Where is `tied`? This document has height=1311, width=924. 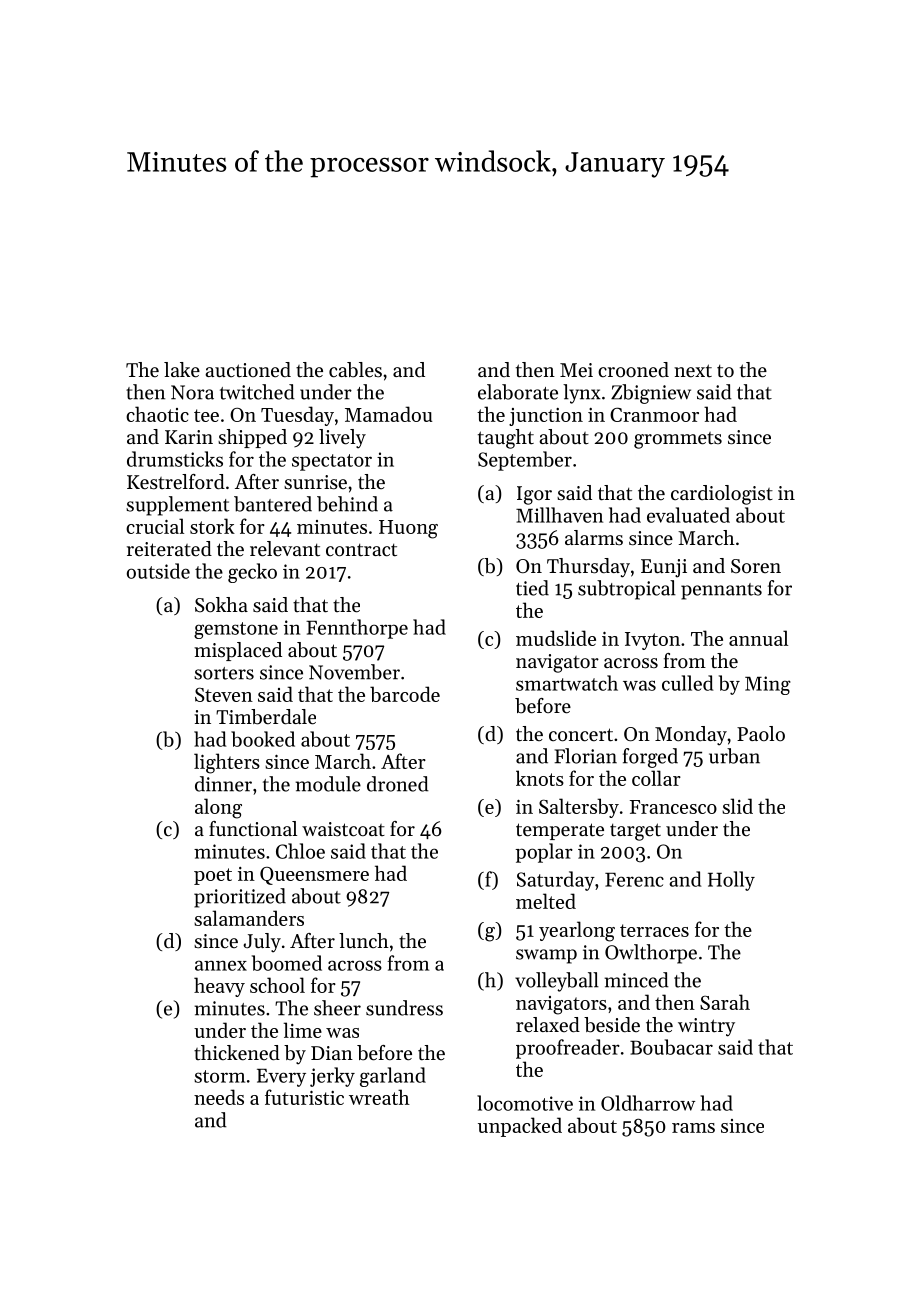
tied is located at coordinates (532, 588).
